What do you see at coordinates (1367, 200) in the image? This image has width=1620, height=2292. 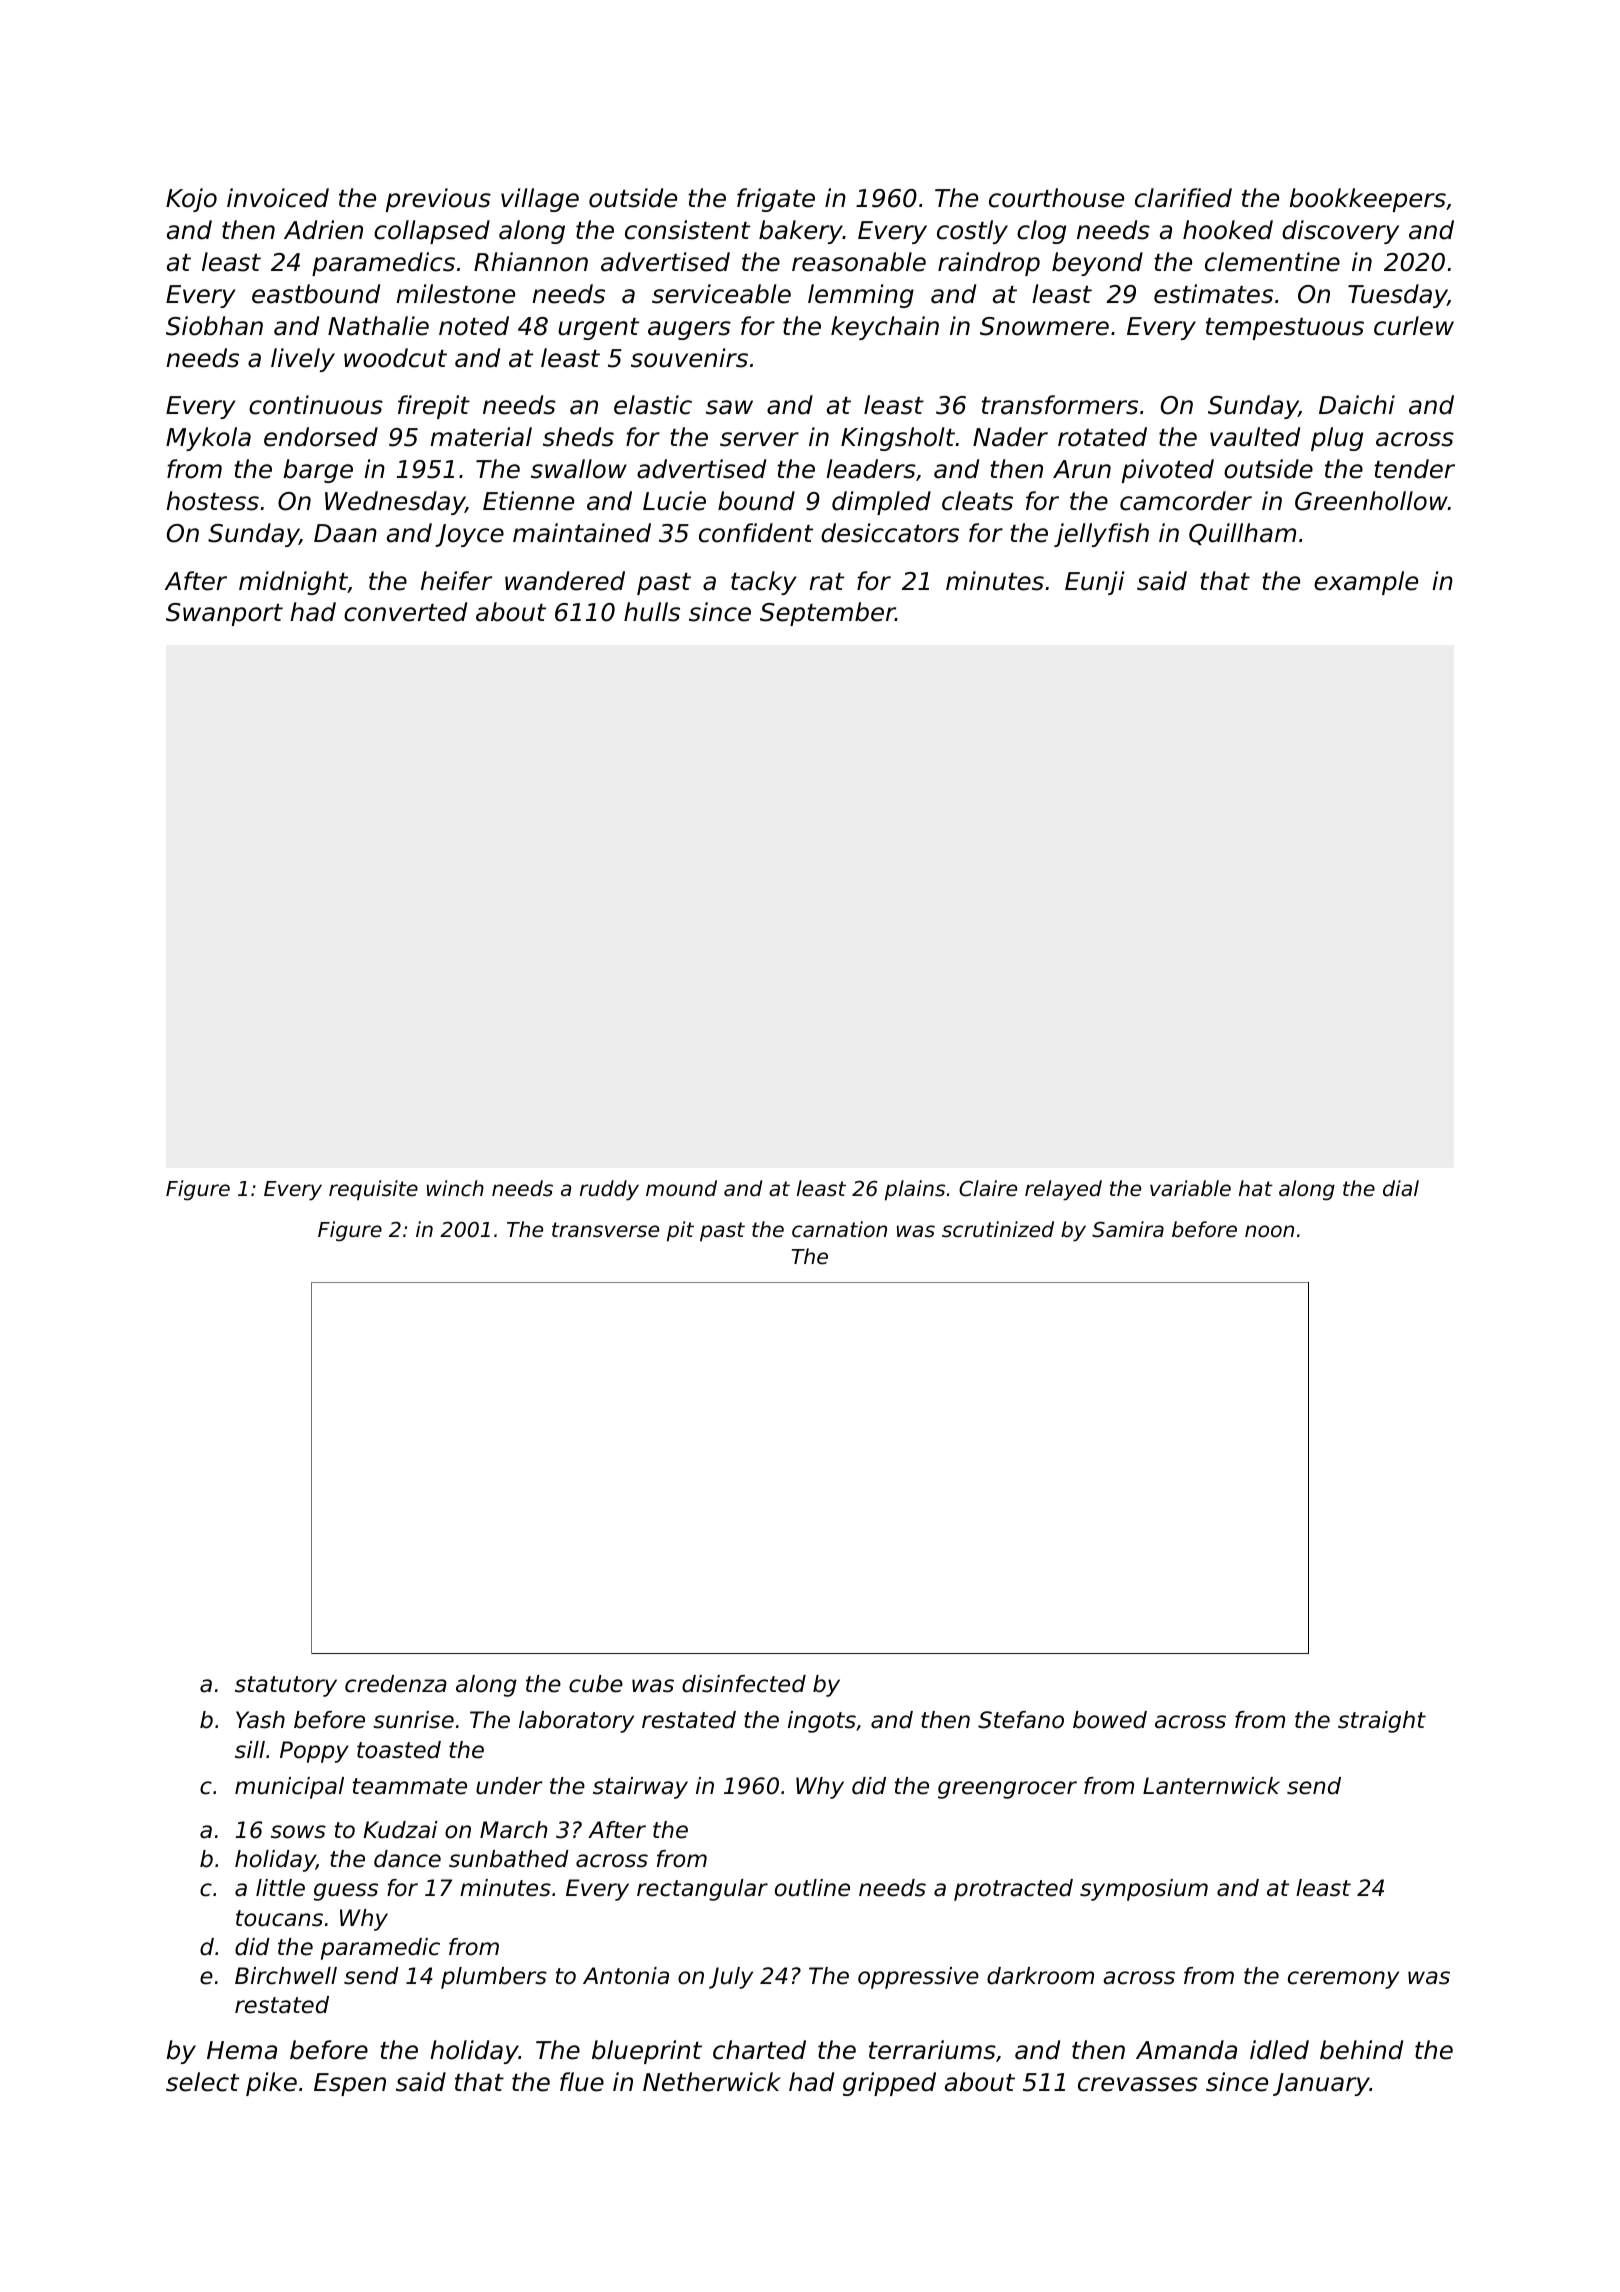 I see `bookkeepers` at bounding box center [1367, 200].
